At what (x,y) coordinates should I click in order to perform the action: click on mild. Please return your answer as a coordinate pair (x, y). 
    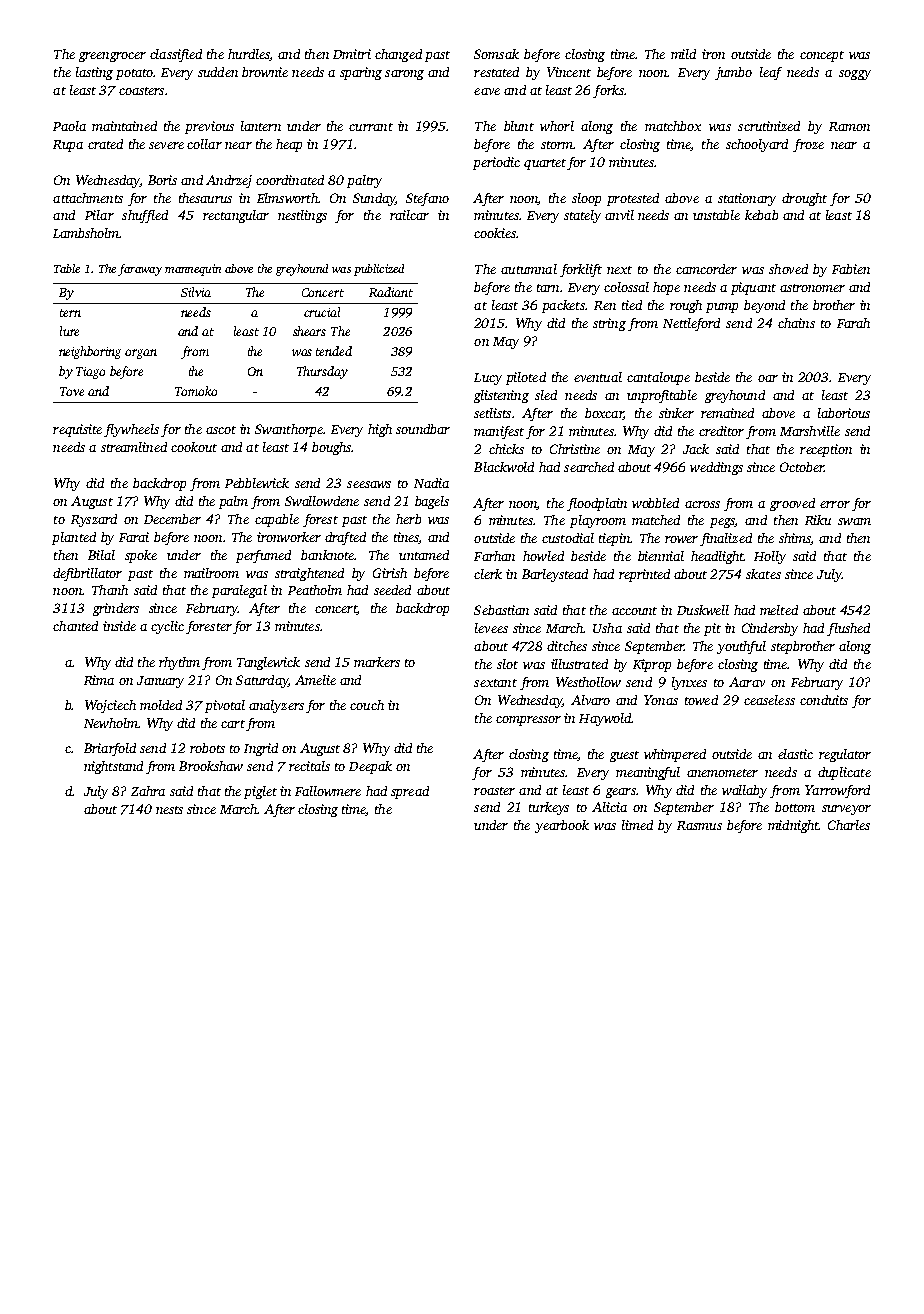
    Looking at the image, I should click on (683, 54).
